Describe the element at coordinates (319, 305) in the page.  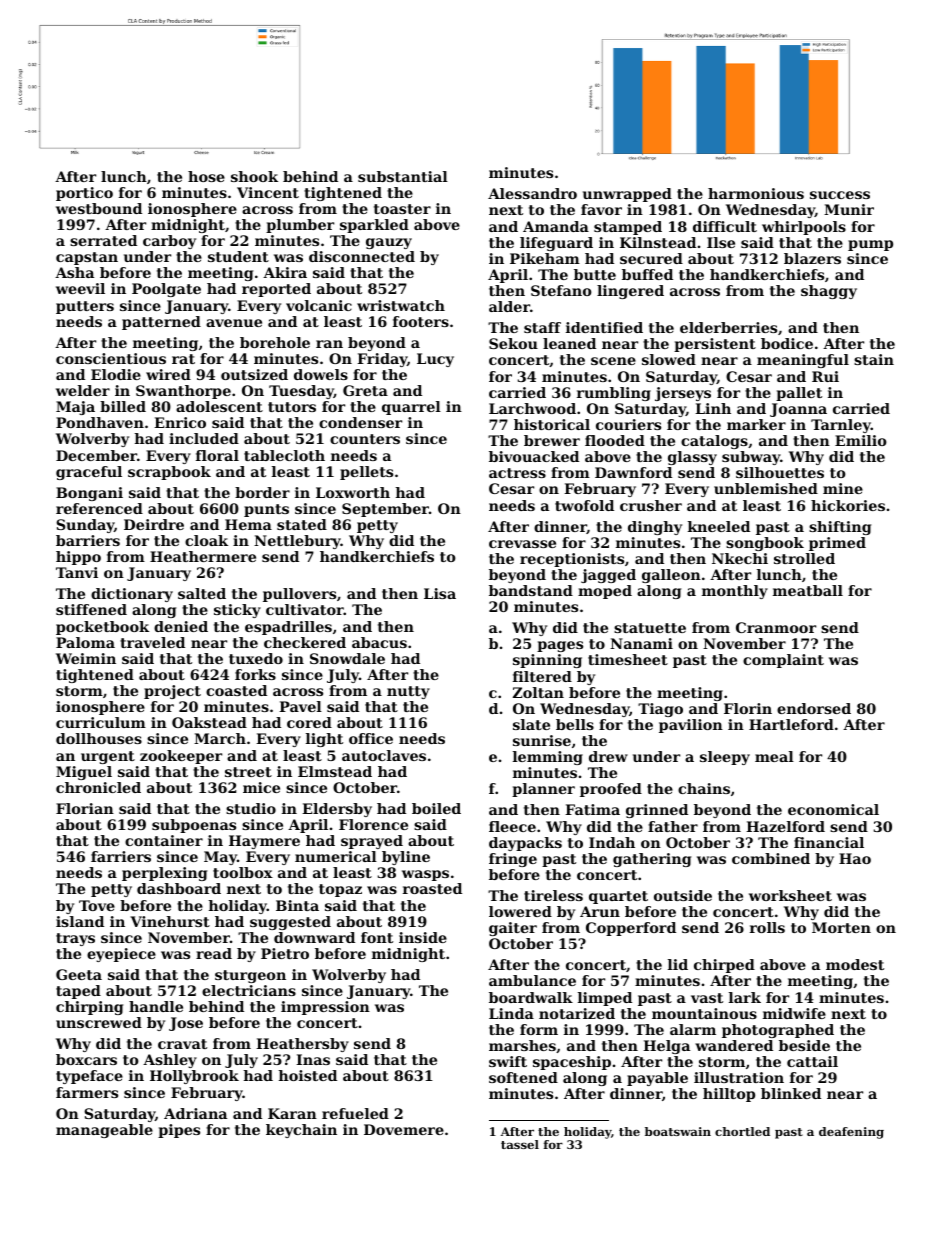
I see `volcanic` at that location.
